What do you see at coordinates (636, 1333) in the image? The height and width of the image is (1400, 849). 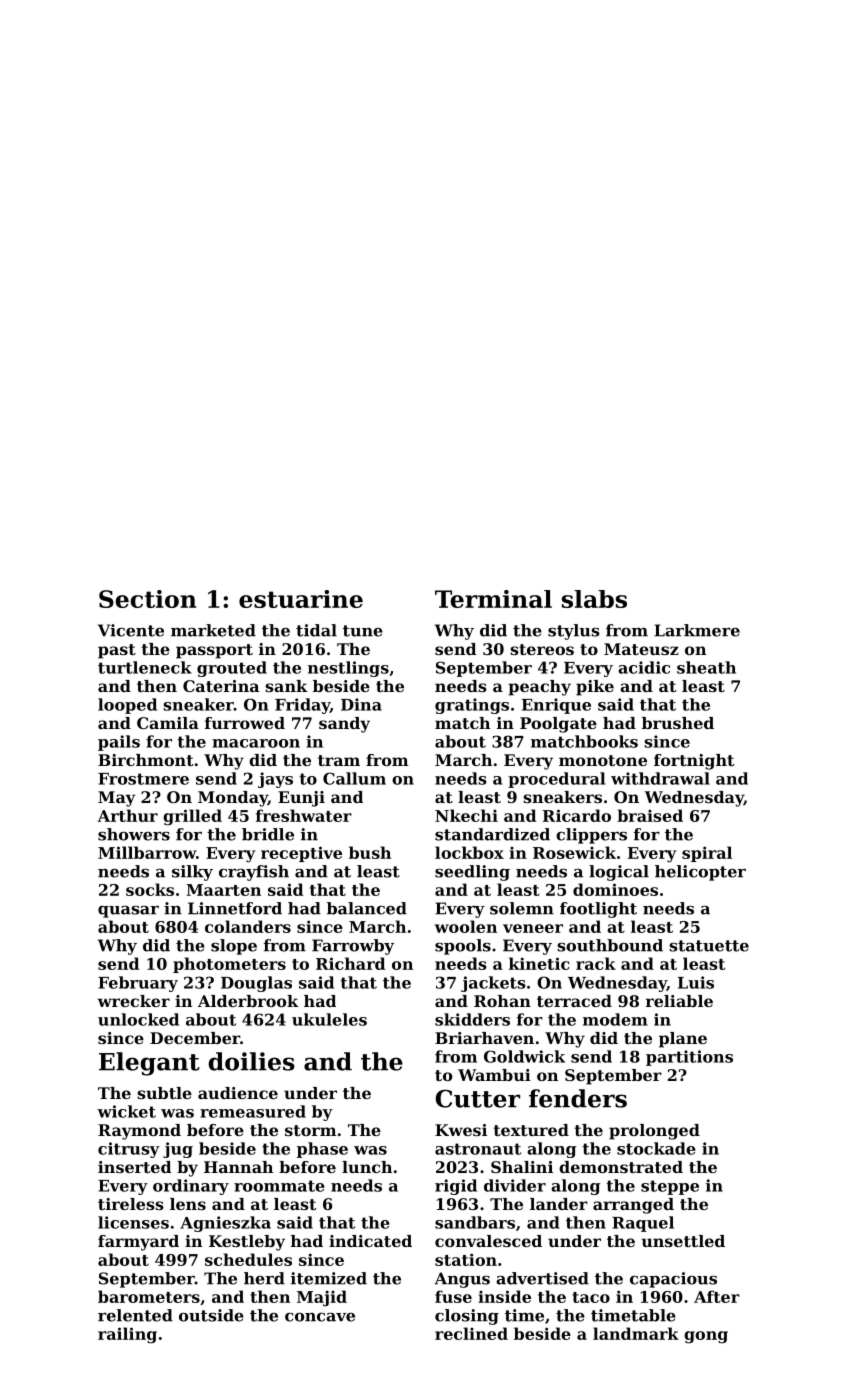 I see `landmark` at bounding box center [636, 1333].
